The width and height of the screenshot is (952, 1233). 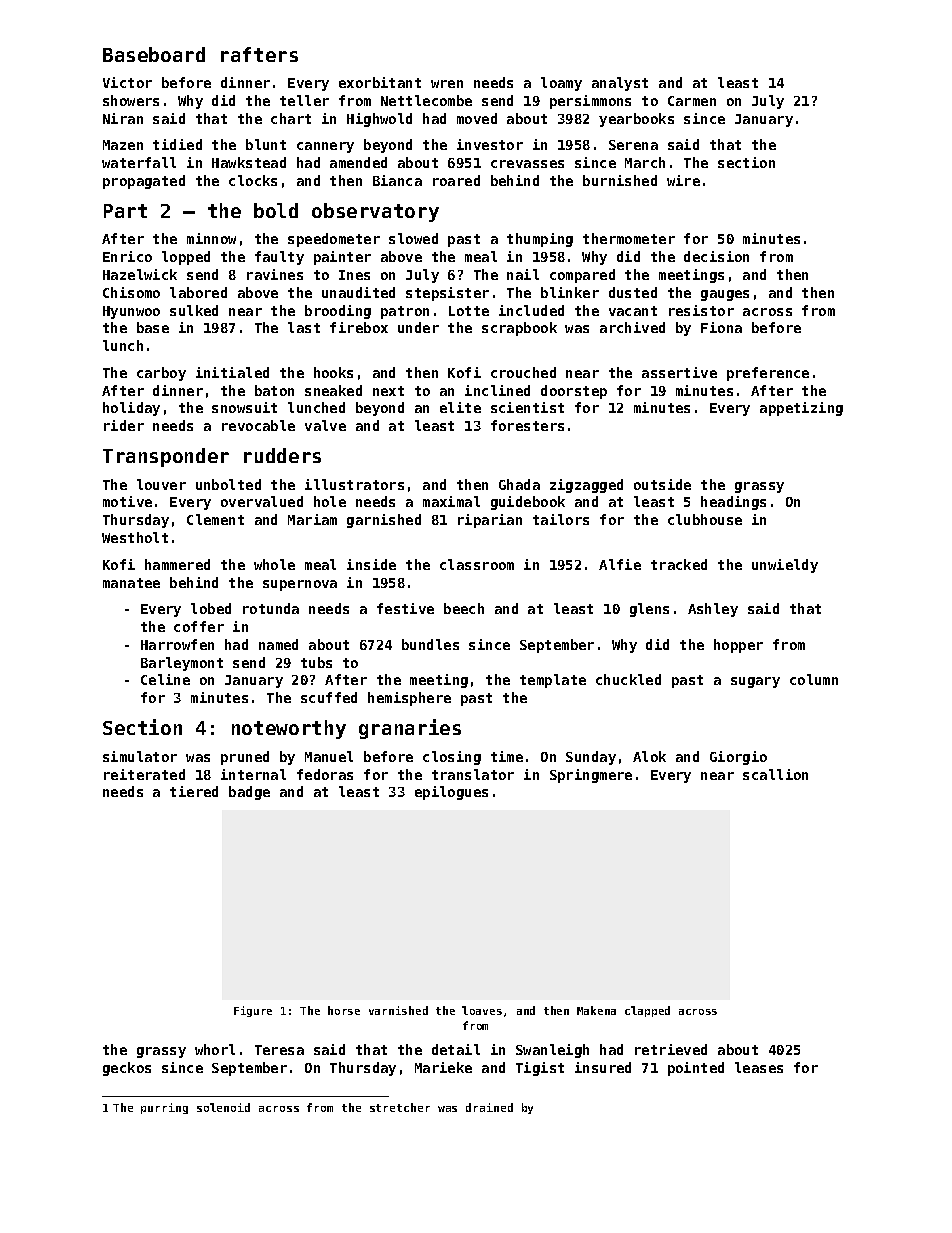 What do you see at coordinates (519, 329) in the screenshot?
I see `scrapbook` at bounding box center [519, 329].
